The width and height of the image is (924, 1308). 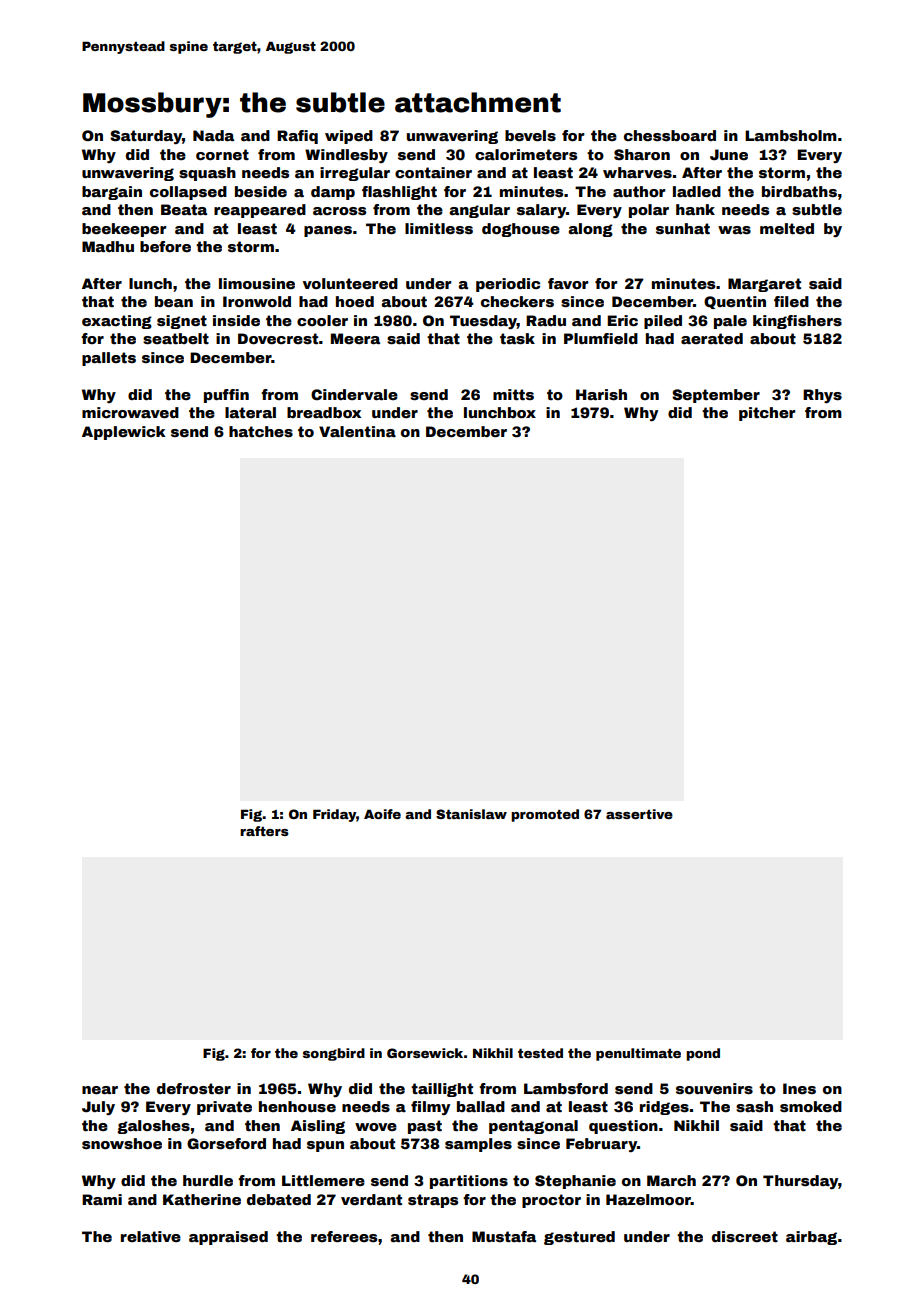 I want to click on aerated, so click(x=712, y=338).
